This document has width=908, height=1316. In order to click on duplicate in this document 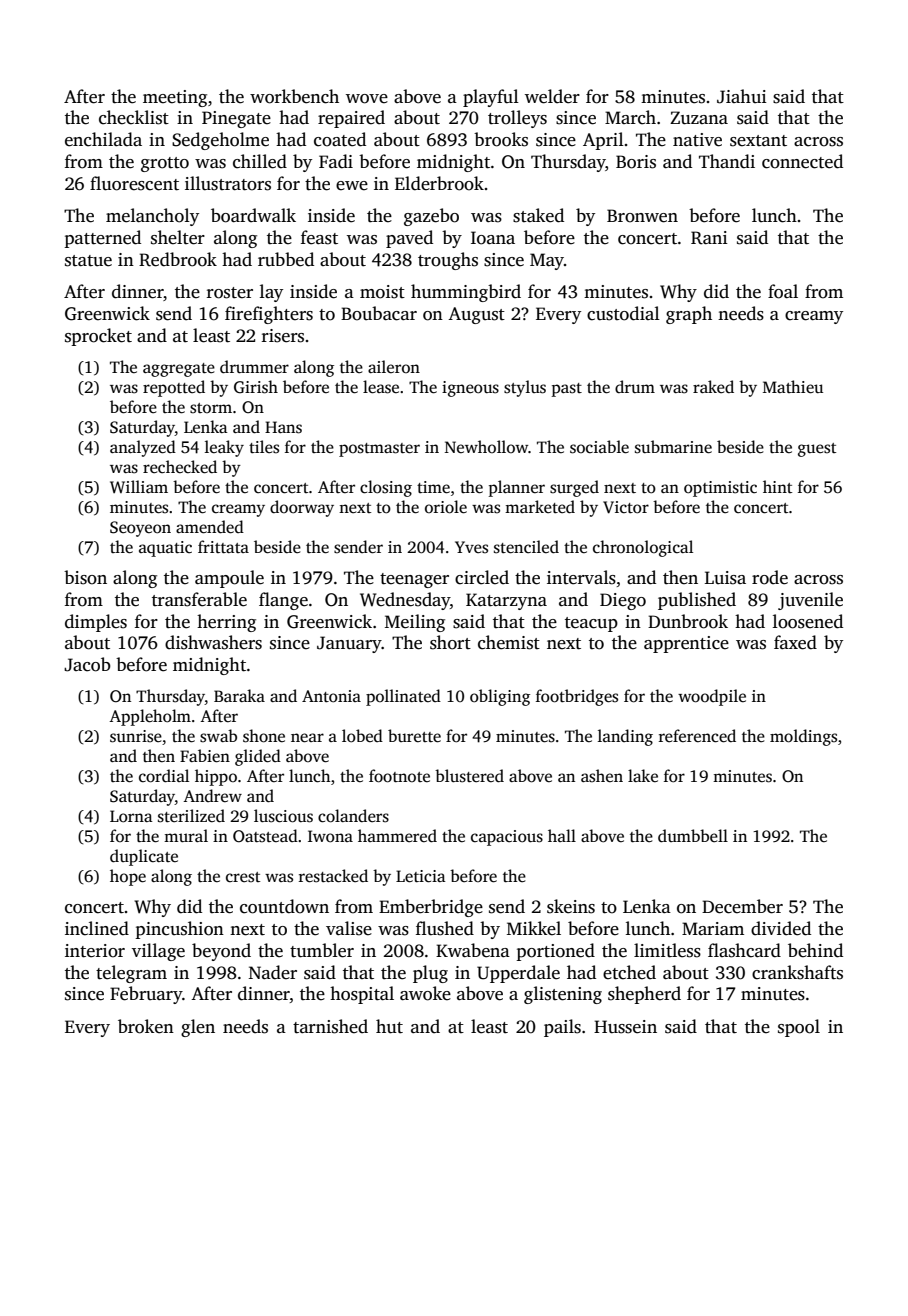, I will do `click(144, 857)`.
